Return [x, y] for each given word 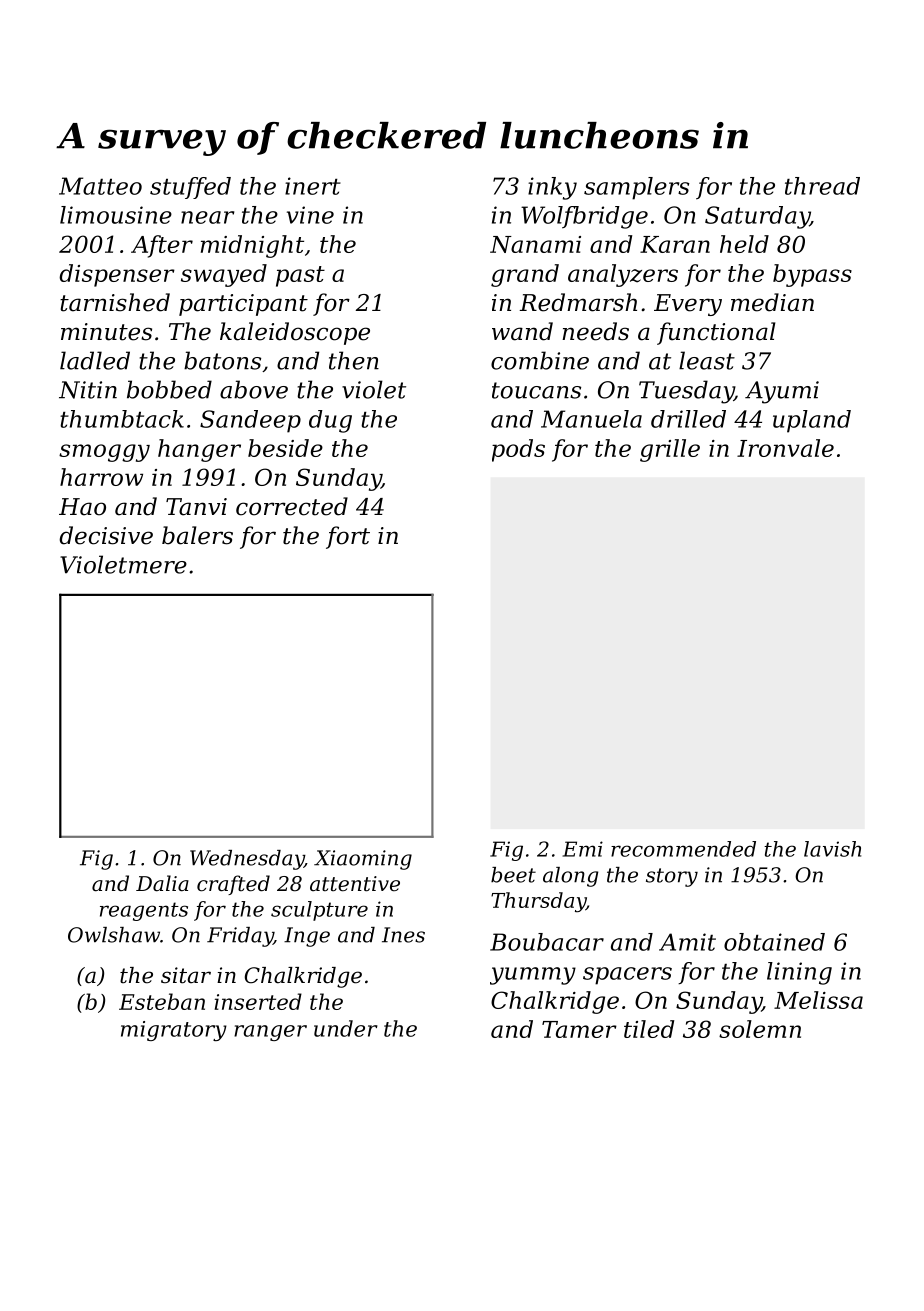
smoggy [104, 453]
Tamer [579, 1029]
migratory [174, 1031]
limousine [116, 215]
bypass [812, 275]
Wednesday [247, 860]
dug [330, 421]
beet [513, 875]
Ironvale [785, 448]
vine [310, 215]
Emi [582, 849]
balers [197, 535]
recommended [683, 849]
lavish [832, 849]
